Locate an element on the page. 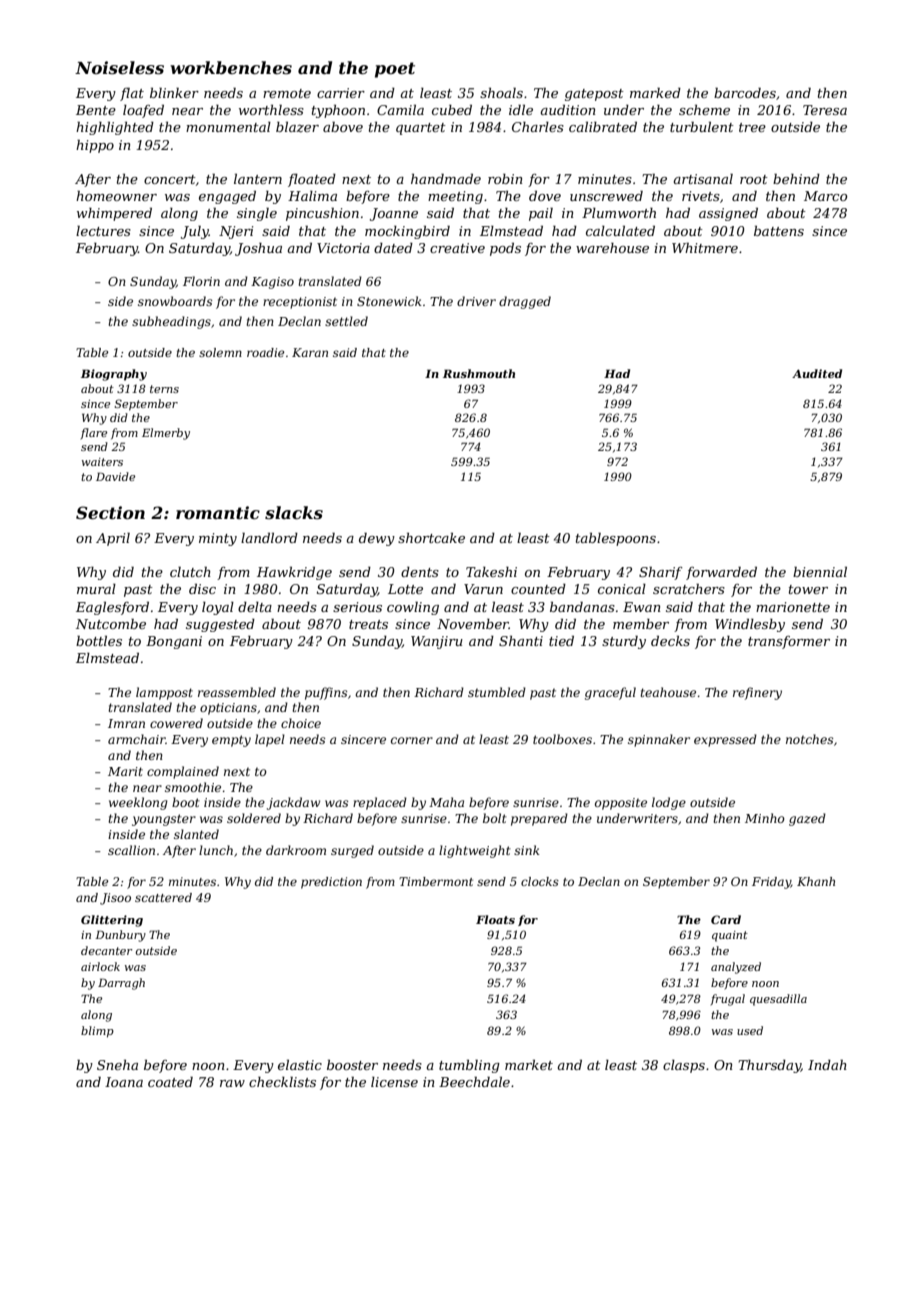  Rushmouth is located at coordinates (479, 373).
